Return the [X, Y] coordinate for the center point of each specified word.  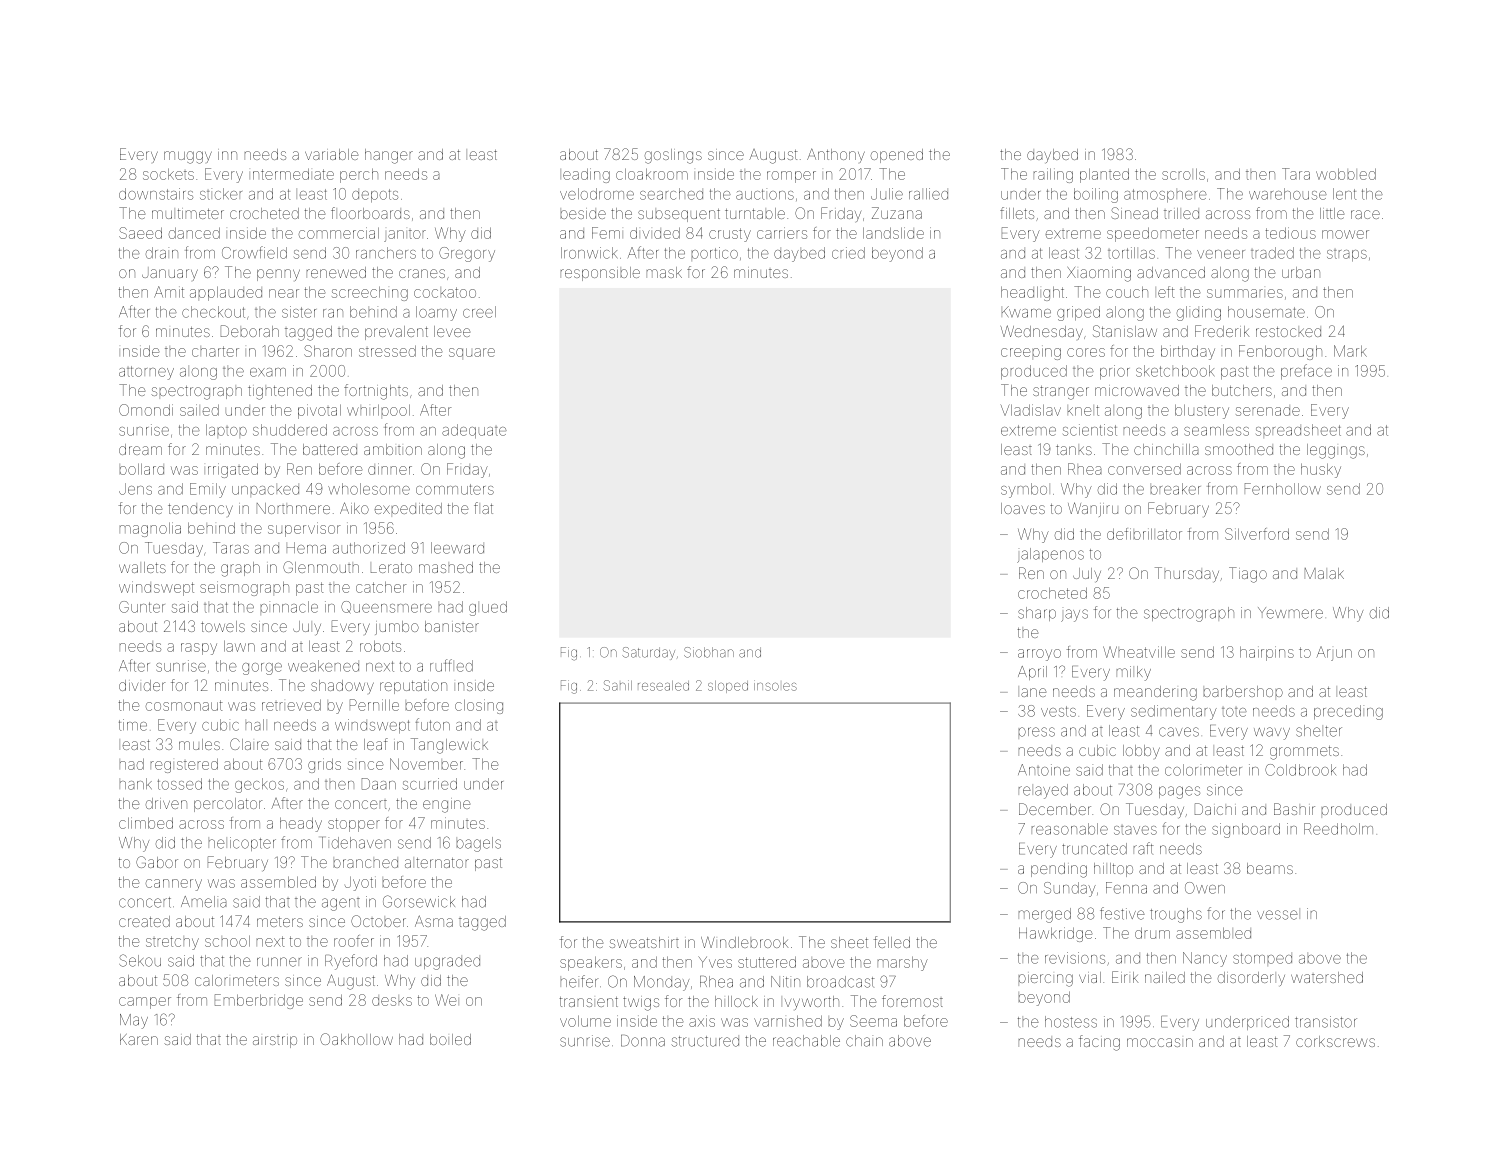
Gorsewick [419, 901]
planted [1104, 175]
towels [223, 626]
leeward [457, 548]
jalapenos [1050, 555]
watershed [1327, 977]
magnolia [150, 529]
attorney [146, 373]
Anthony [836, 155]
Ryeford [351, 962]
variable [331, 154]
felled [892, 942]
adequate [474, 431]
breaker [1176, 489]
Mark [1350, 351]
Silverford [1257, 534]
